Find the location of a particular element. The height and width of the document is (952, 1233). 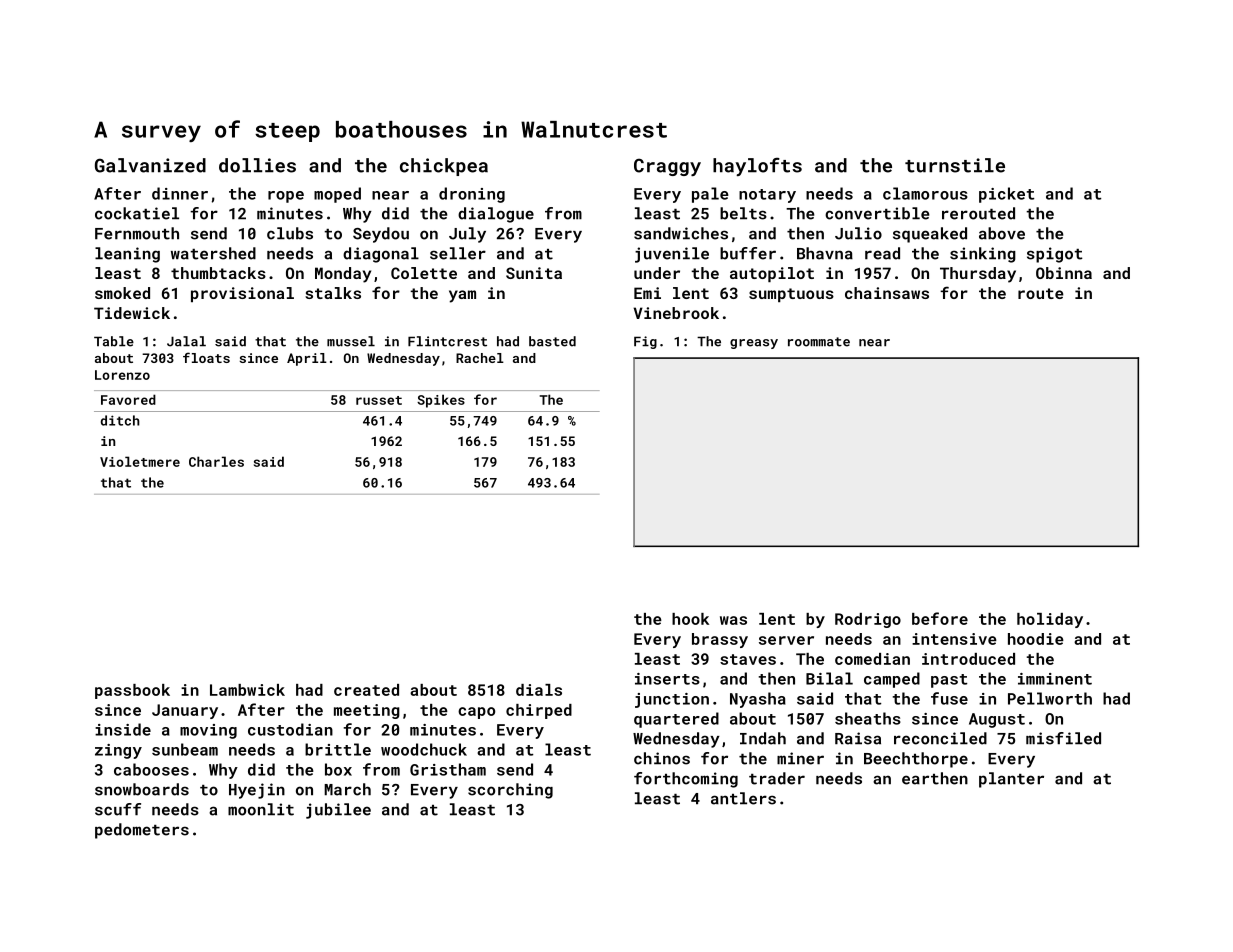

Craggy is located at coordinates (667, 167).
